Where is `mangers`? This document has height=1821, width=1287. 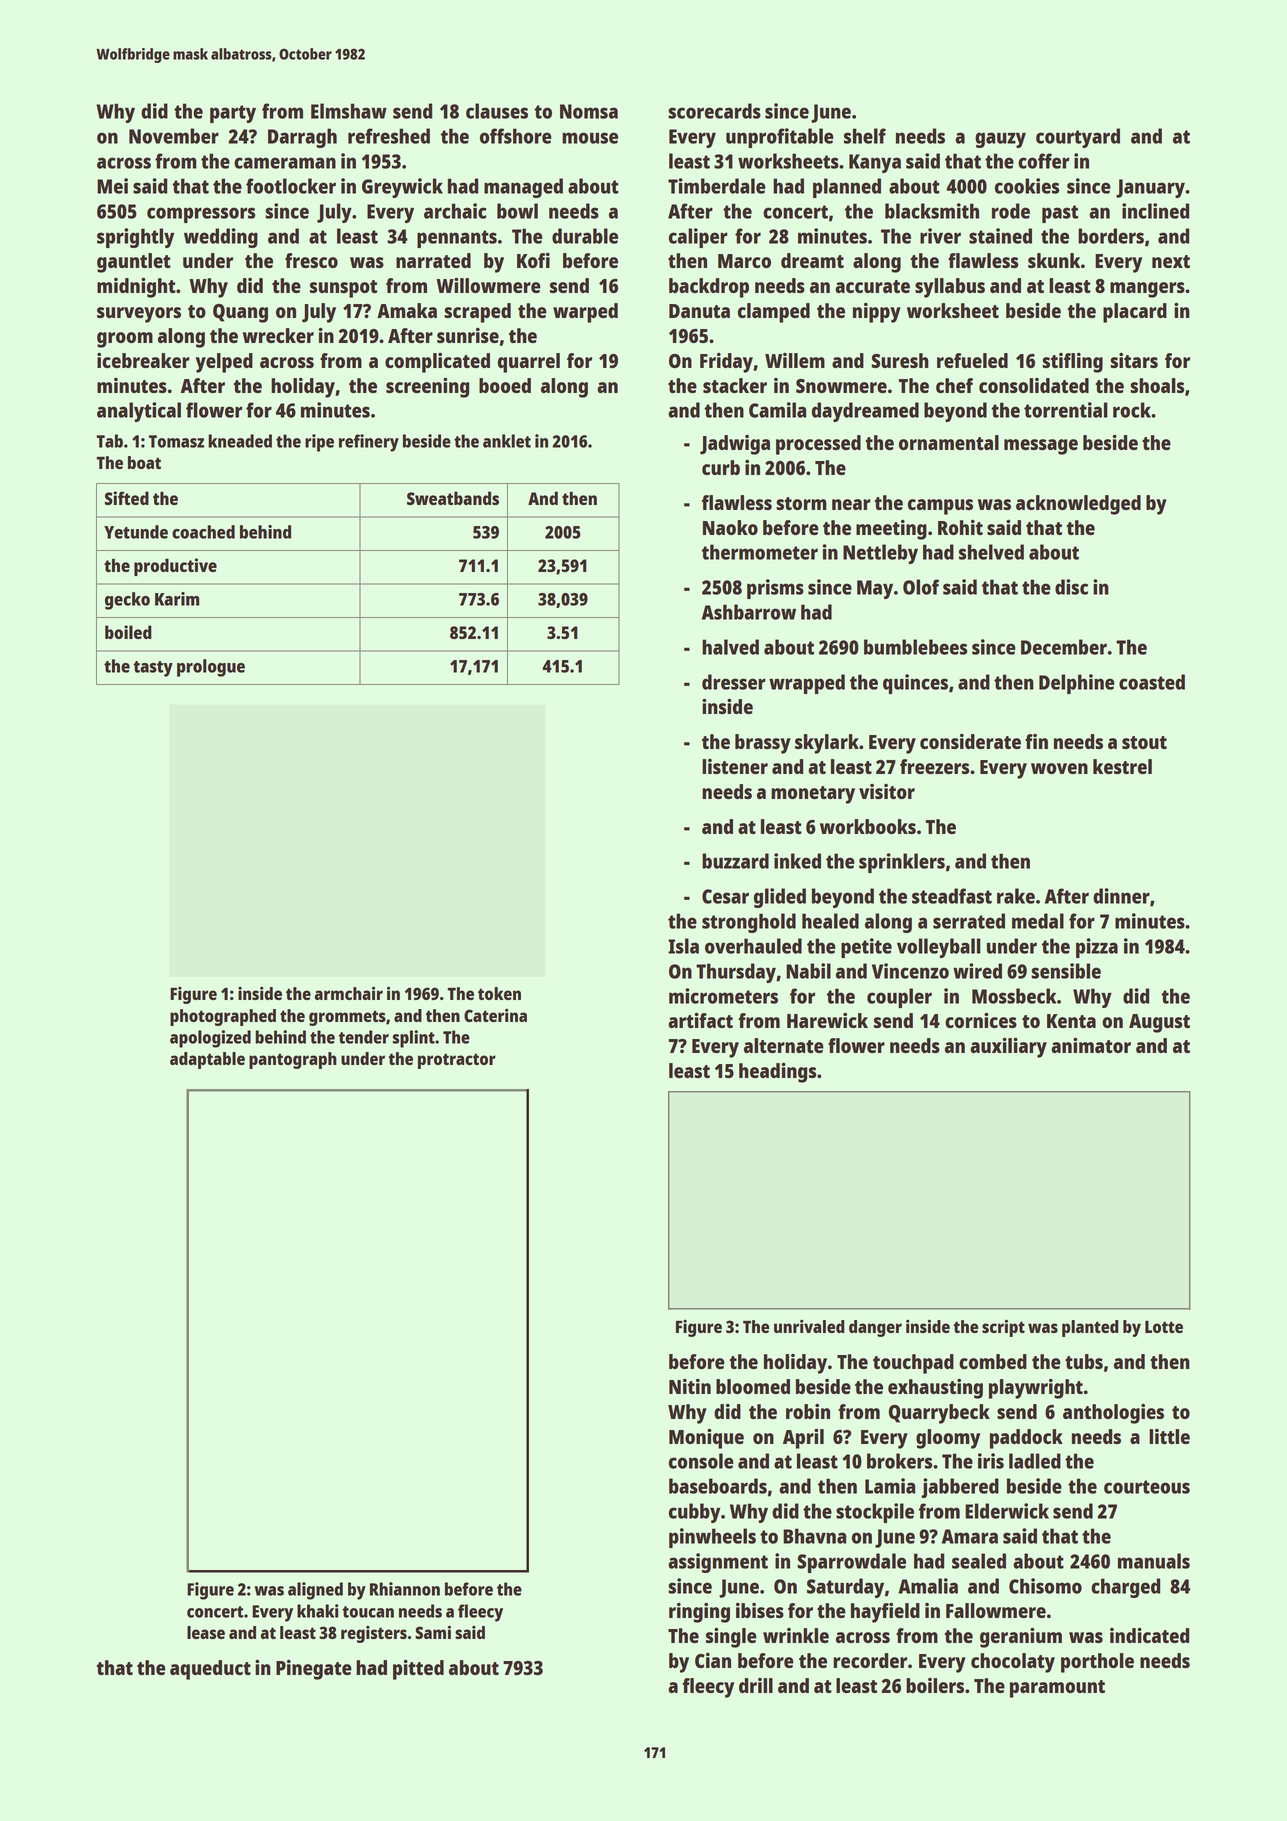 mangers is located at coordinates (1147, 290).
